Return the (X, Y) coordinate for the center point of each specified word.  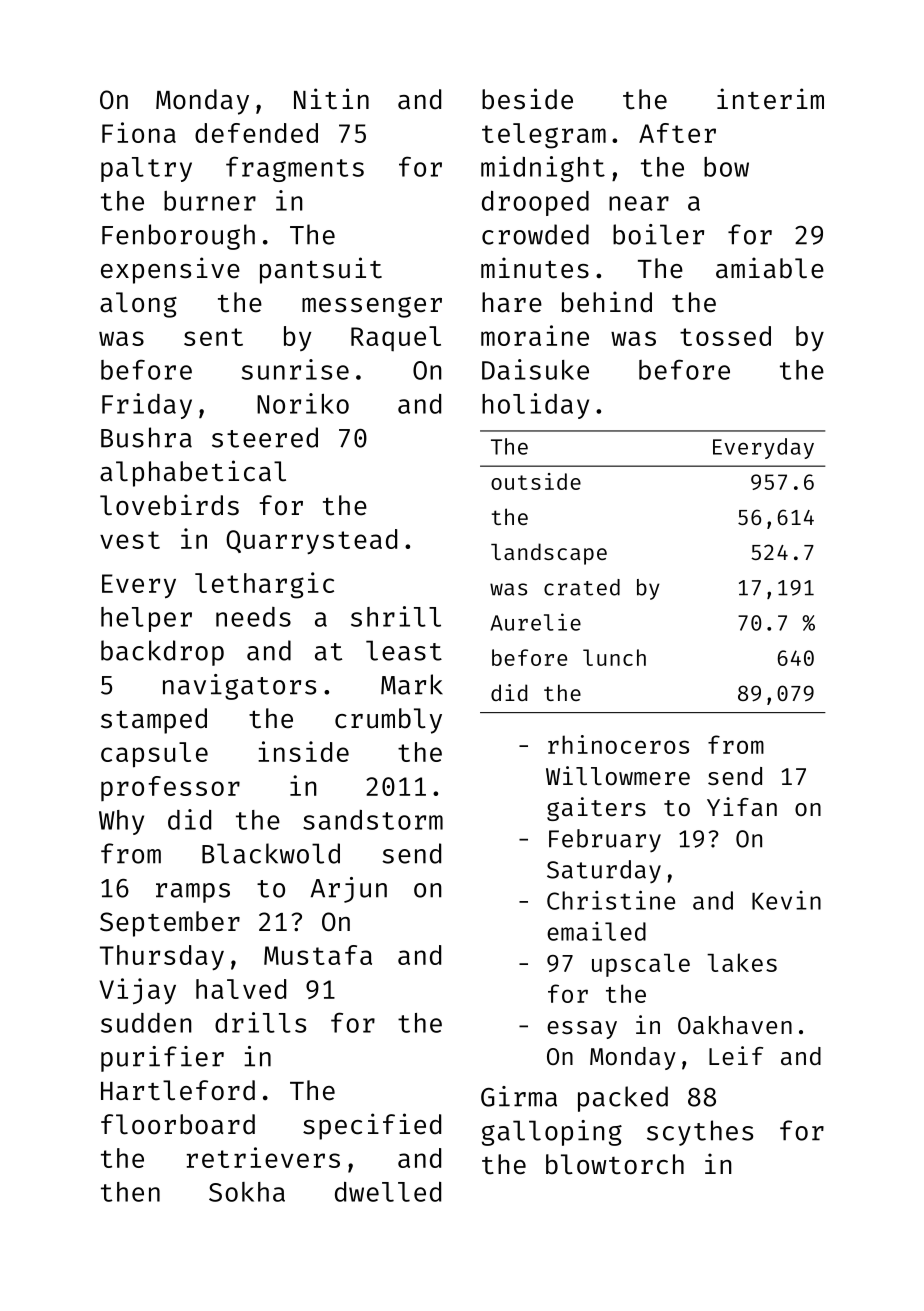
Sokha (247, 1192)
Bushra (146, 437)
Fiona (139, 132)
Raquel (396, 338)
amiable (770, 268)
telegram (544, 136)
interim (770, 99)
